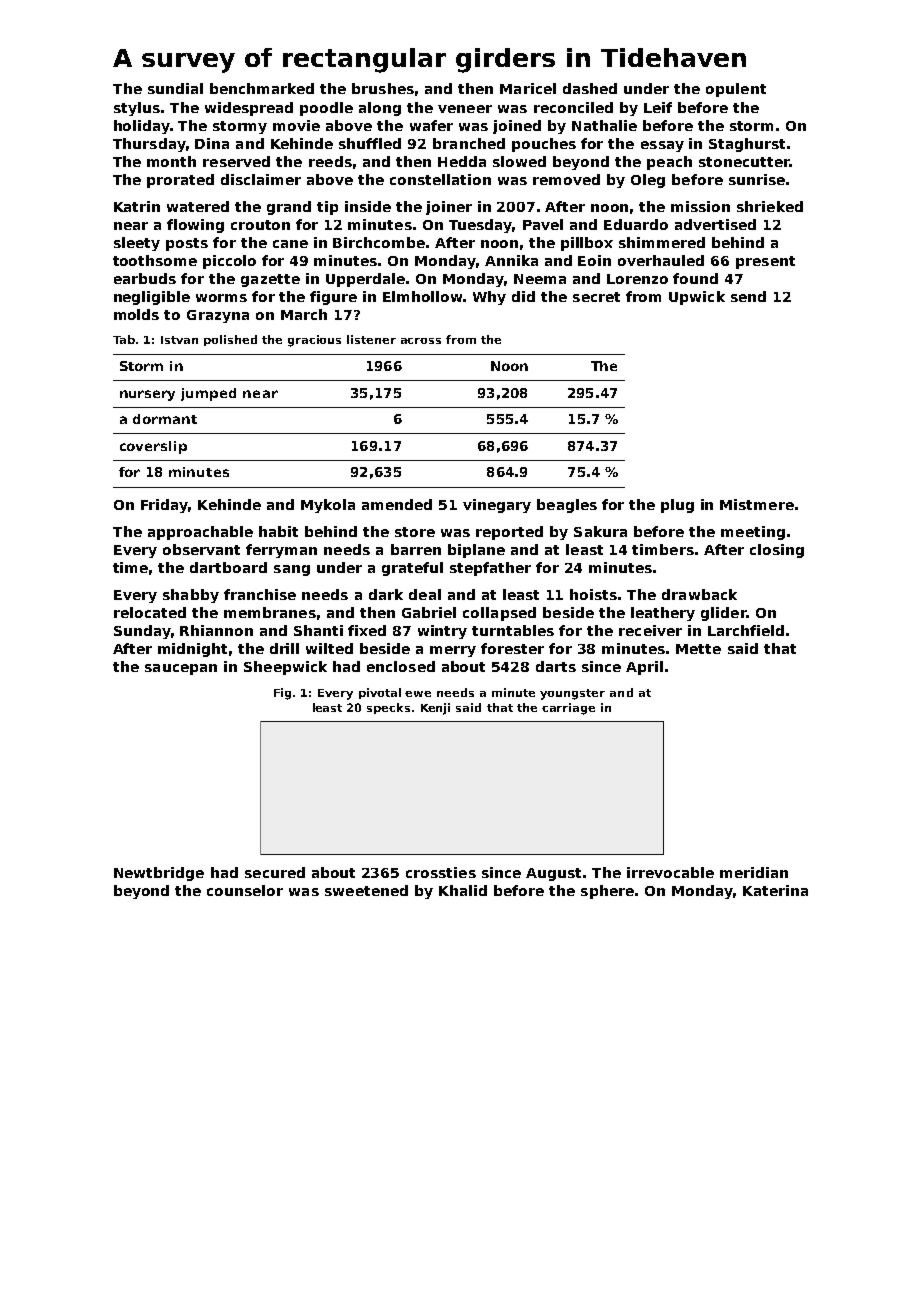 The height and width of the document is (1308, 924). What do you see at coordinates (568, 709) in the document?
I see `carriage` at bounding box center [568, 709].
